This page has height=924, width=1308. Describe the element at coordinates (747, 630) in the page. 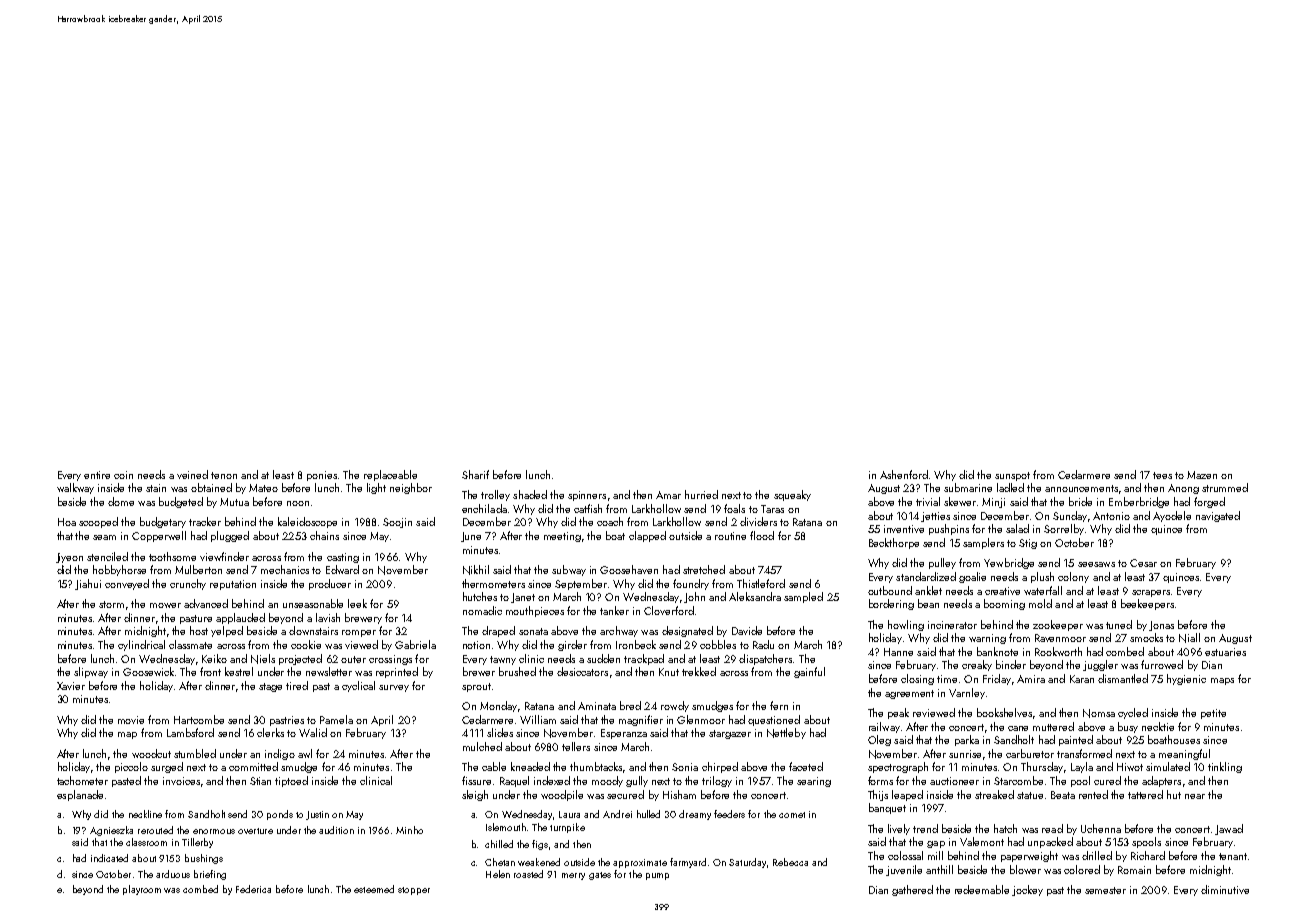

I see `Davide` at that location.
